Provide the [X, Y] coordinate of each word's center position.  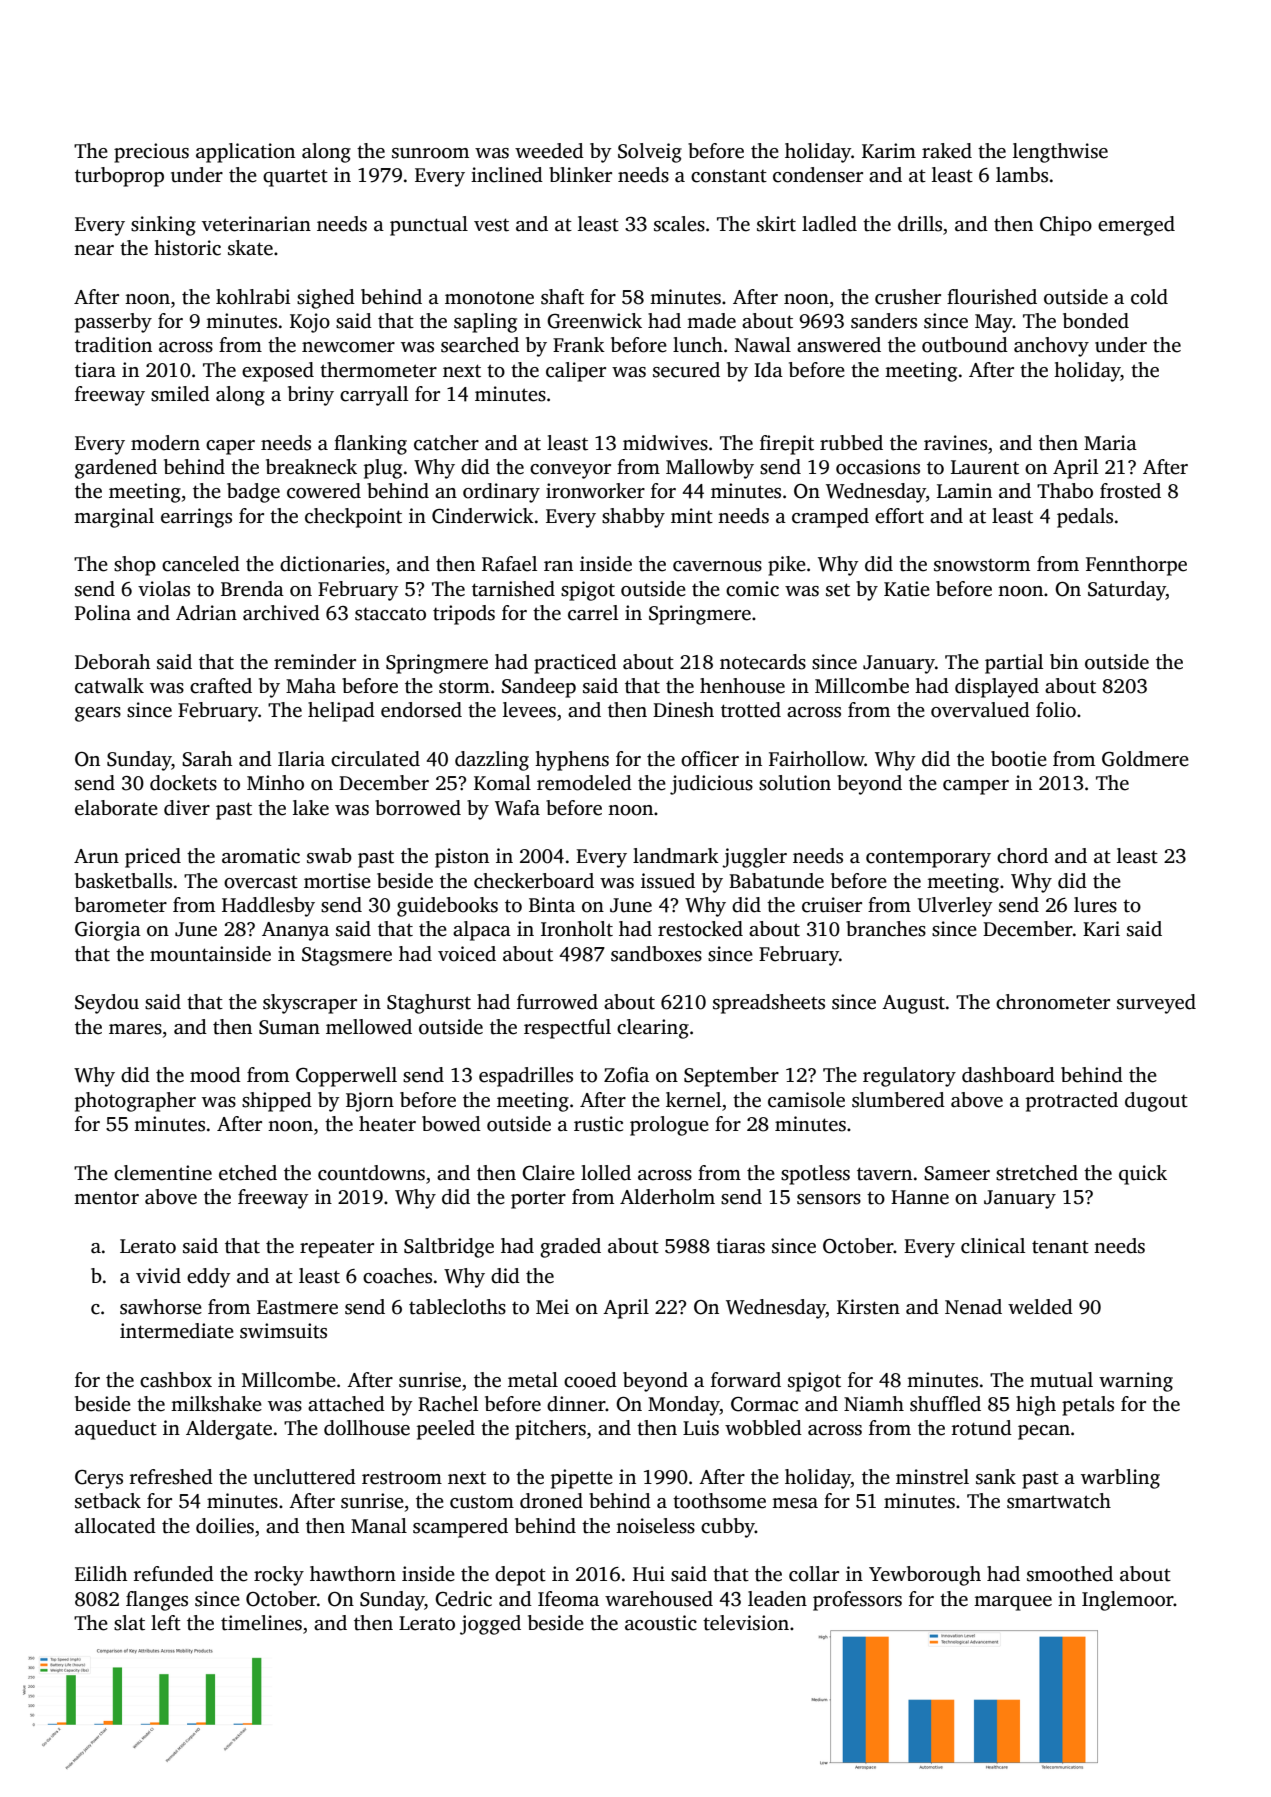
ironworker [595, 491]
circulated [375, 759]
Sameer [957, 1173]
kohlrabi [253, 297]
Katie [907, 589]
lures [1095, 905]
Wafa [517, 808]
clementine [163, 1173]
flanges [157, 1601]
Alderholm [667, 1197]
